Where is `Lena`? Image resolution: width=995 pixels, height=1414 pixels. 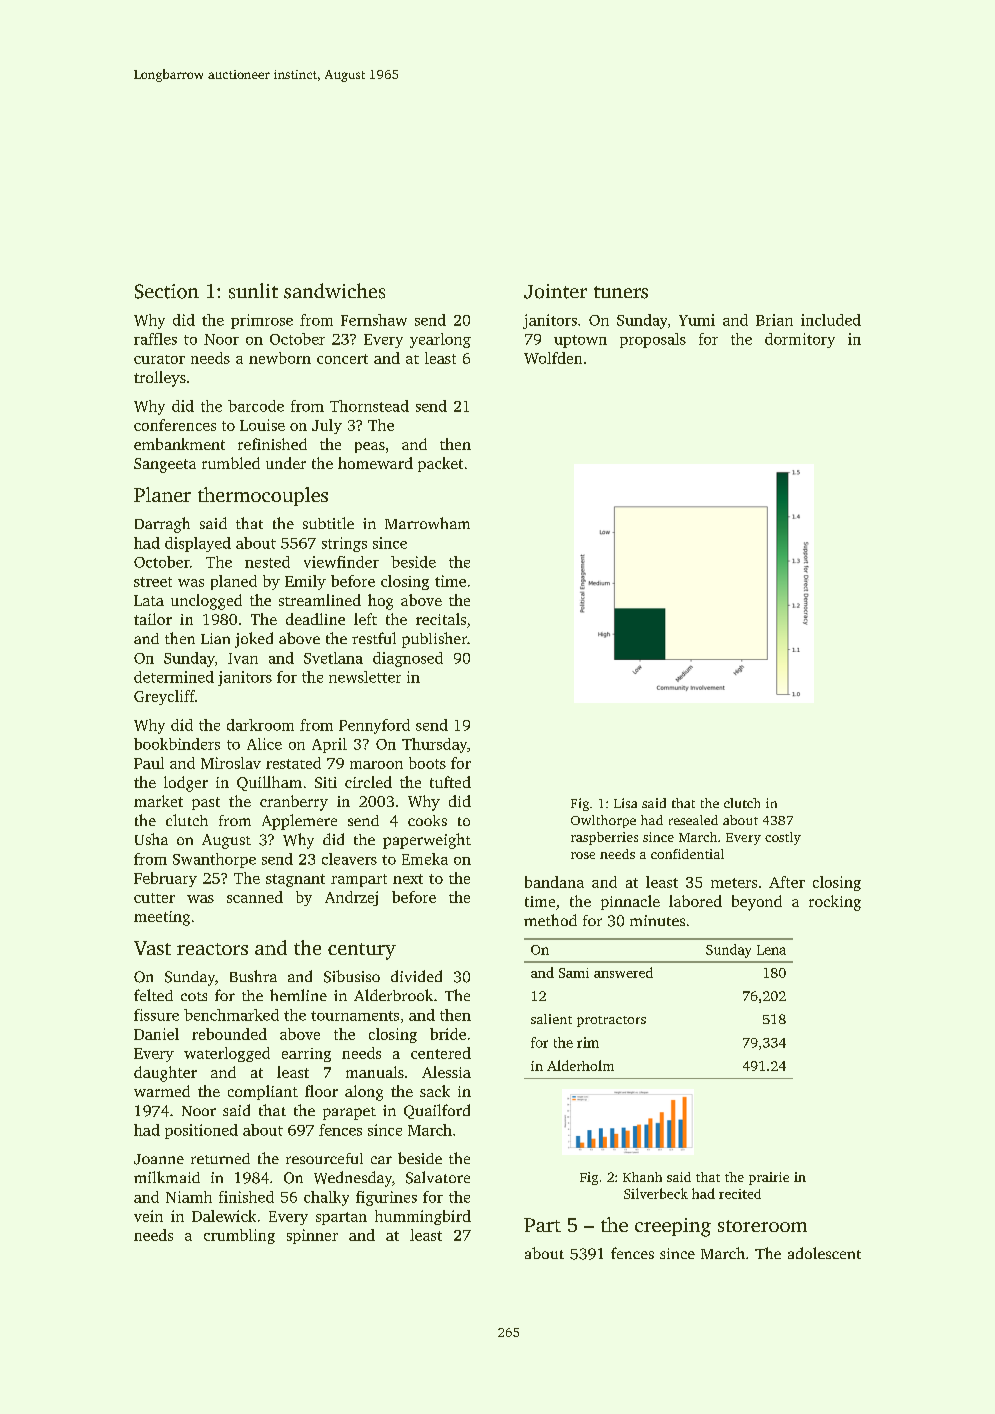 Lena is located at coordinates (771, 950).
